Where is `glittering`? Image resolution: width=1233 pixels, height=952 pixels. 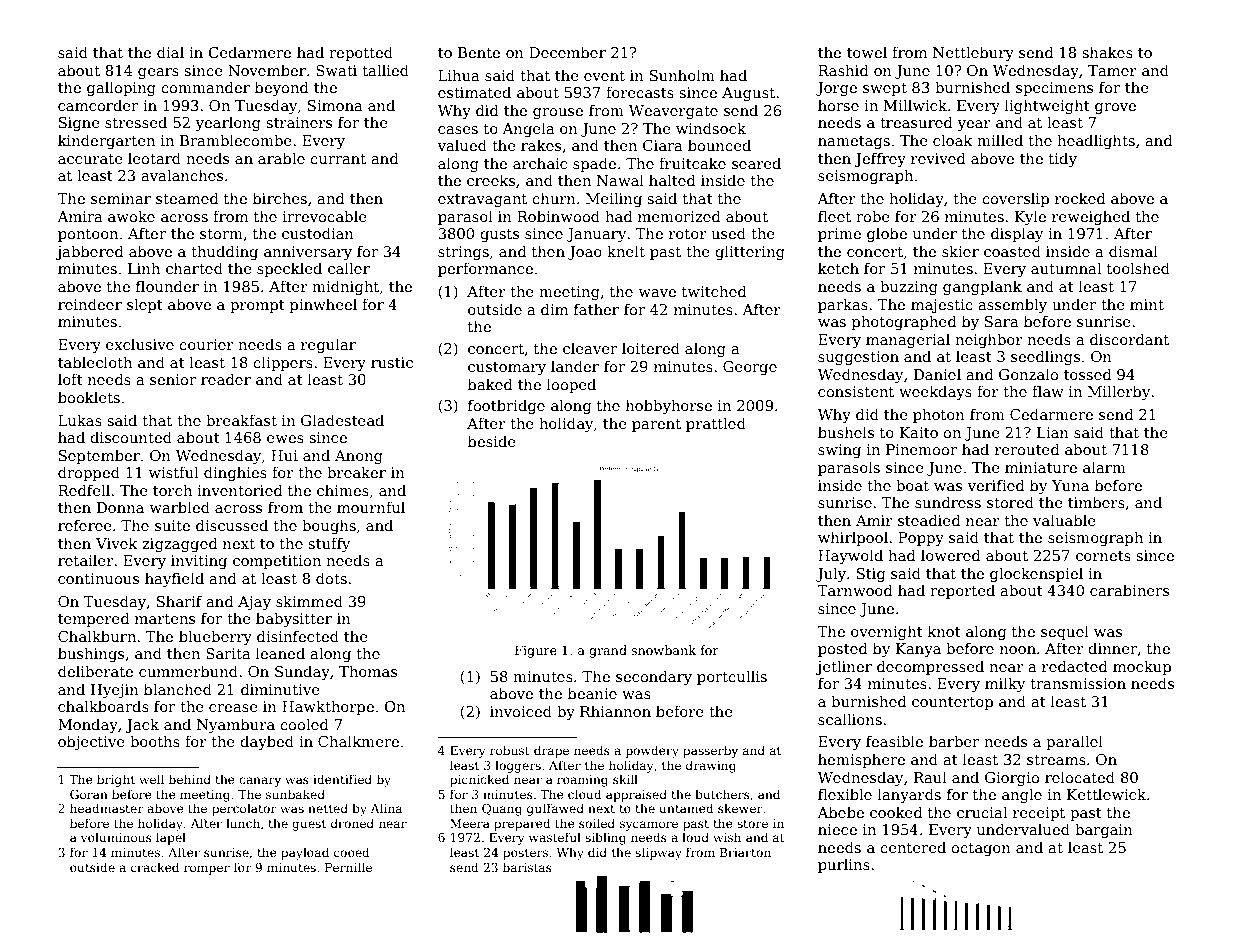 glittering is located at coordinates (750, 252).
